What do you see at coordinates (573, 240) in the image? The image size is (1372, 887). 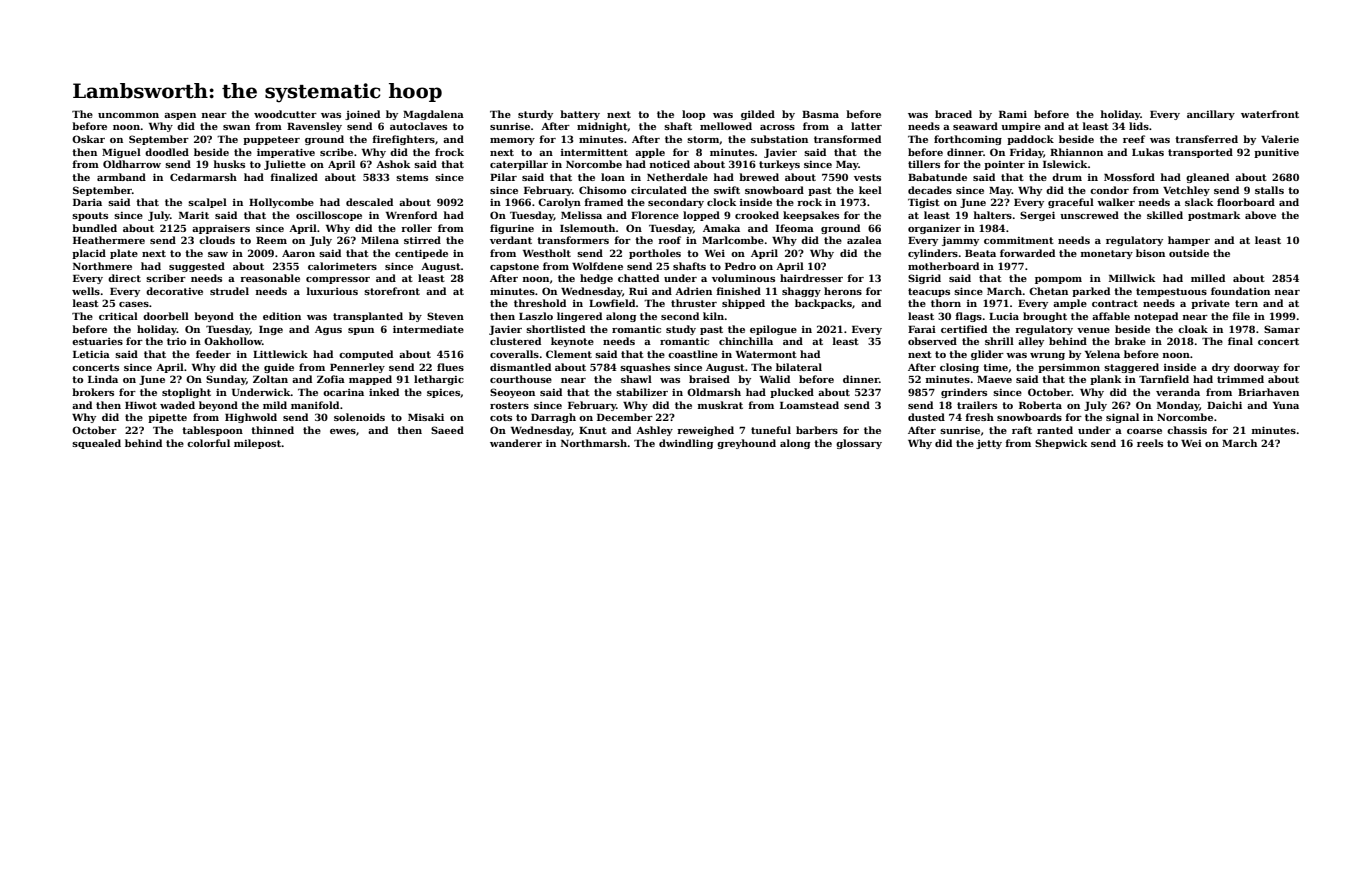 I see `transformers` at bounding box center [573, 240].
